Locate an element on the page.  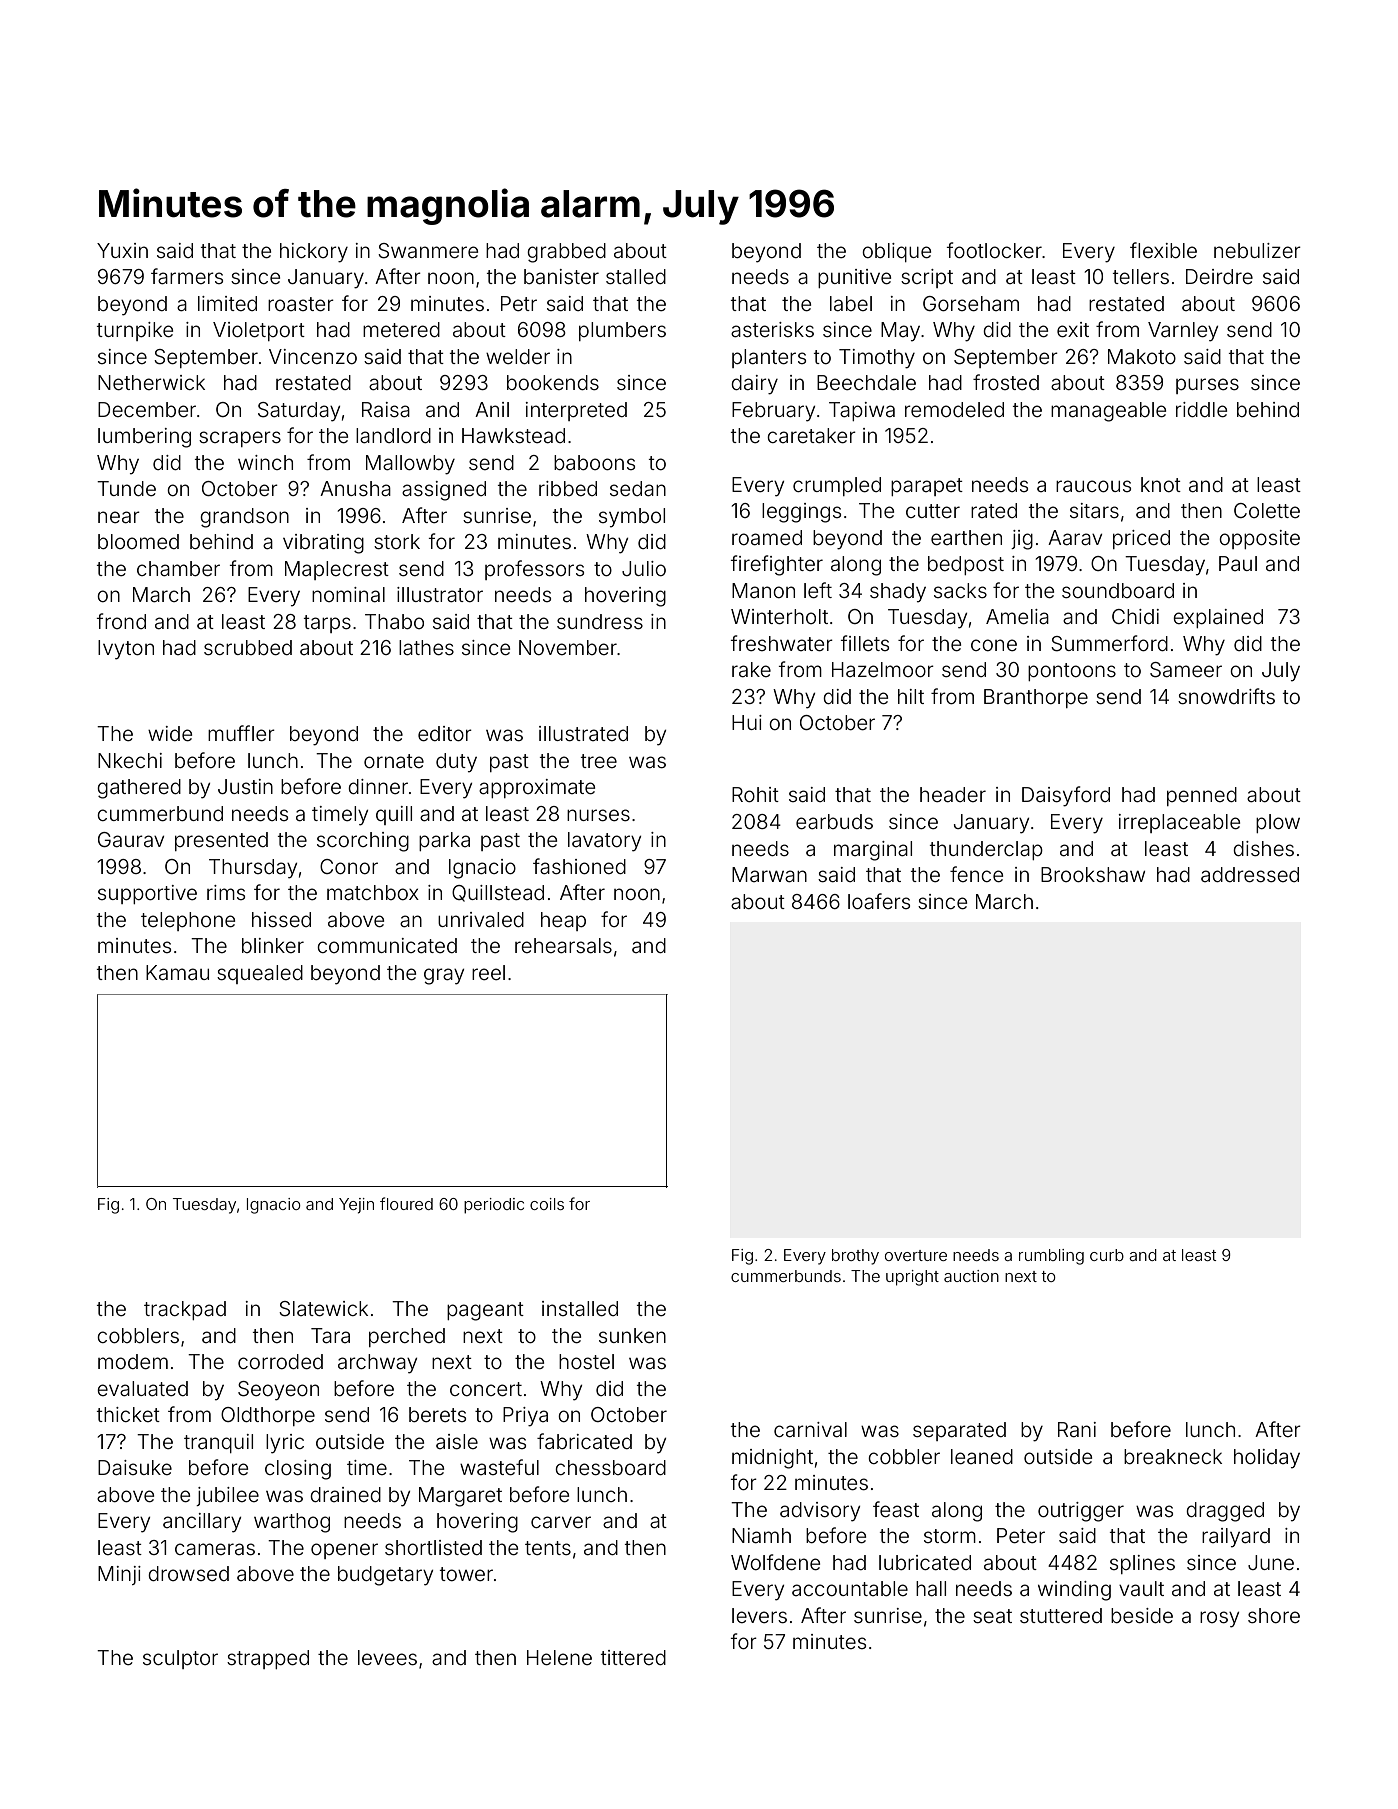
Yuxin is located at coordinates (122, 250).
